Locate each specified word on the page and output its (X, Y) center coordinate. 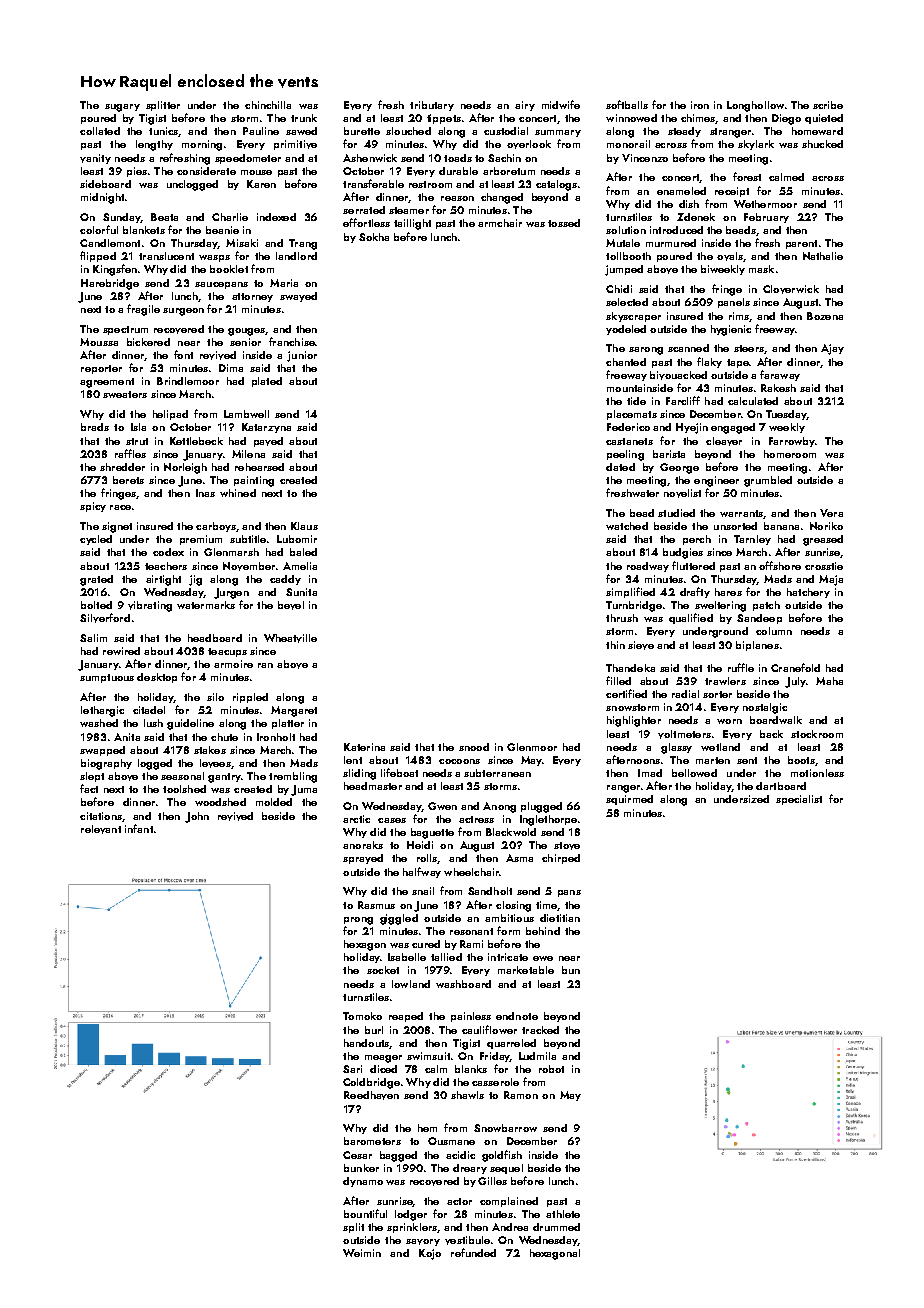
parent (801, 244)
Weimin (362, 1253)
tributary (432, 106)
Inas (205, 493)
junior (302, 356)
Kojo (430, 1254)
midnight (102, 198)
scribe (828, 105)
